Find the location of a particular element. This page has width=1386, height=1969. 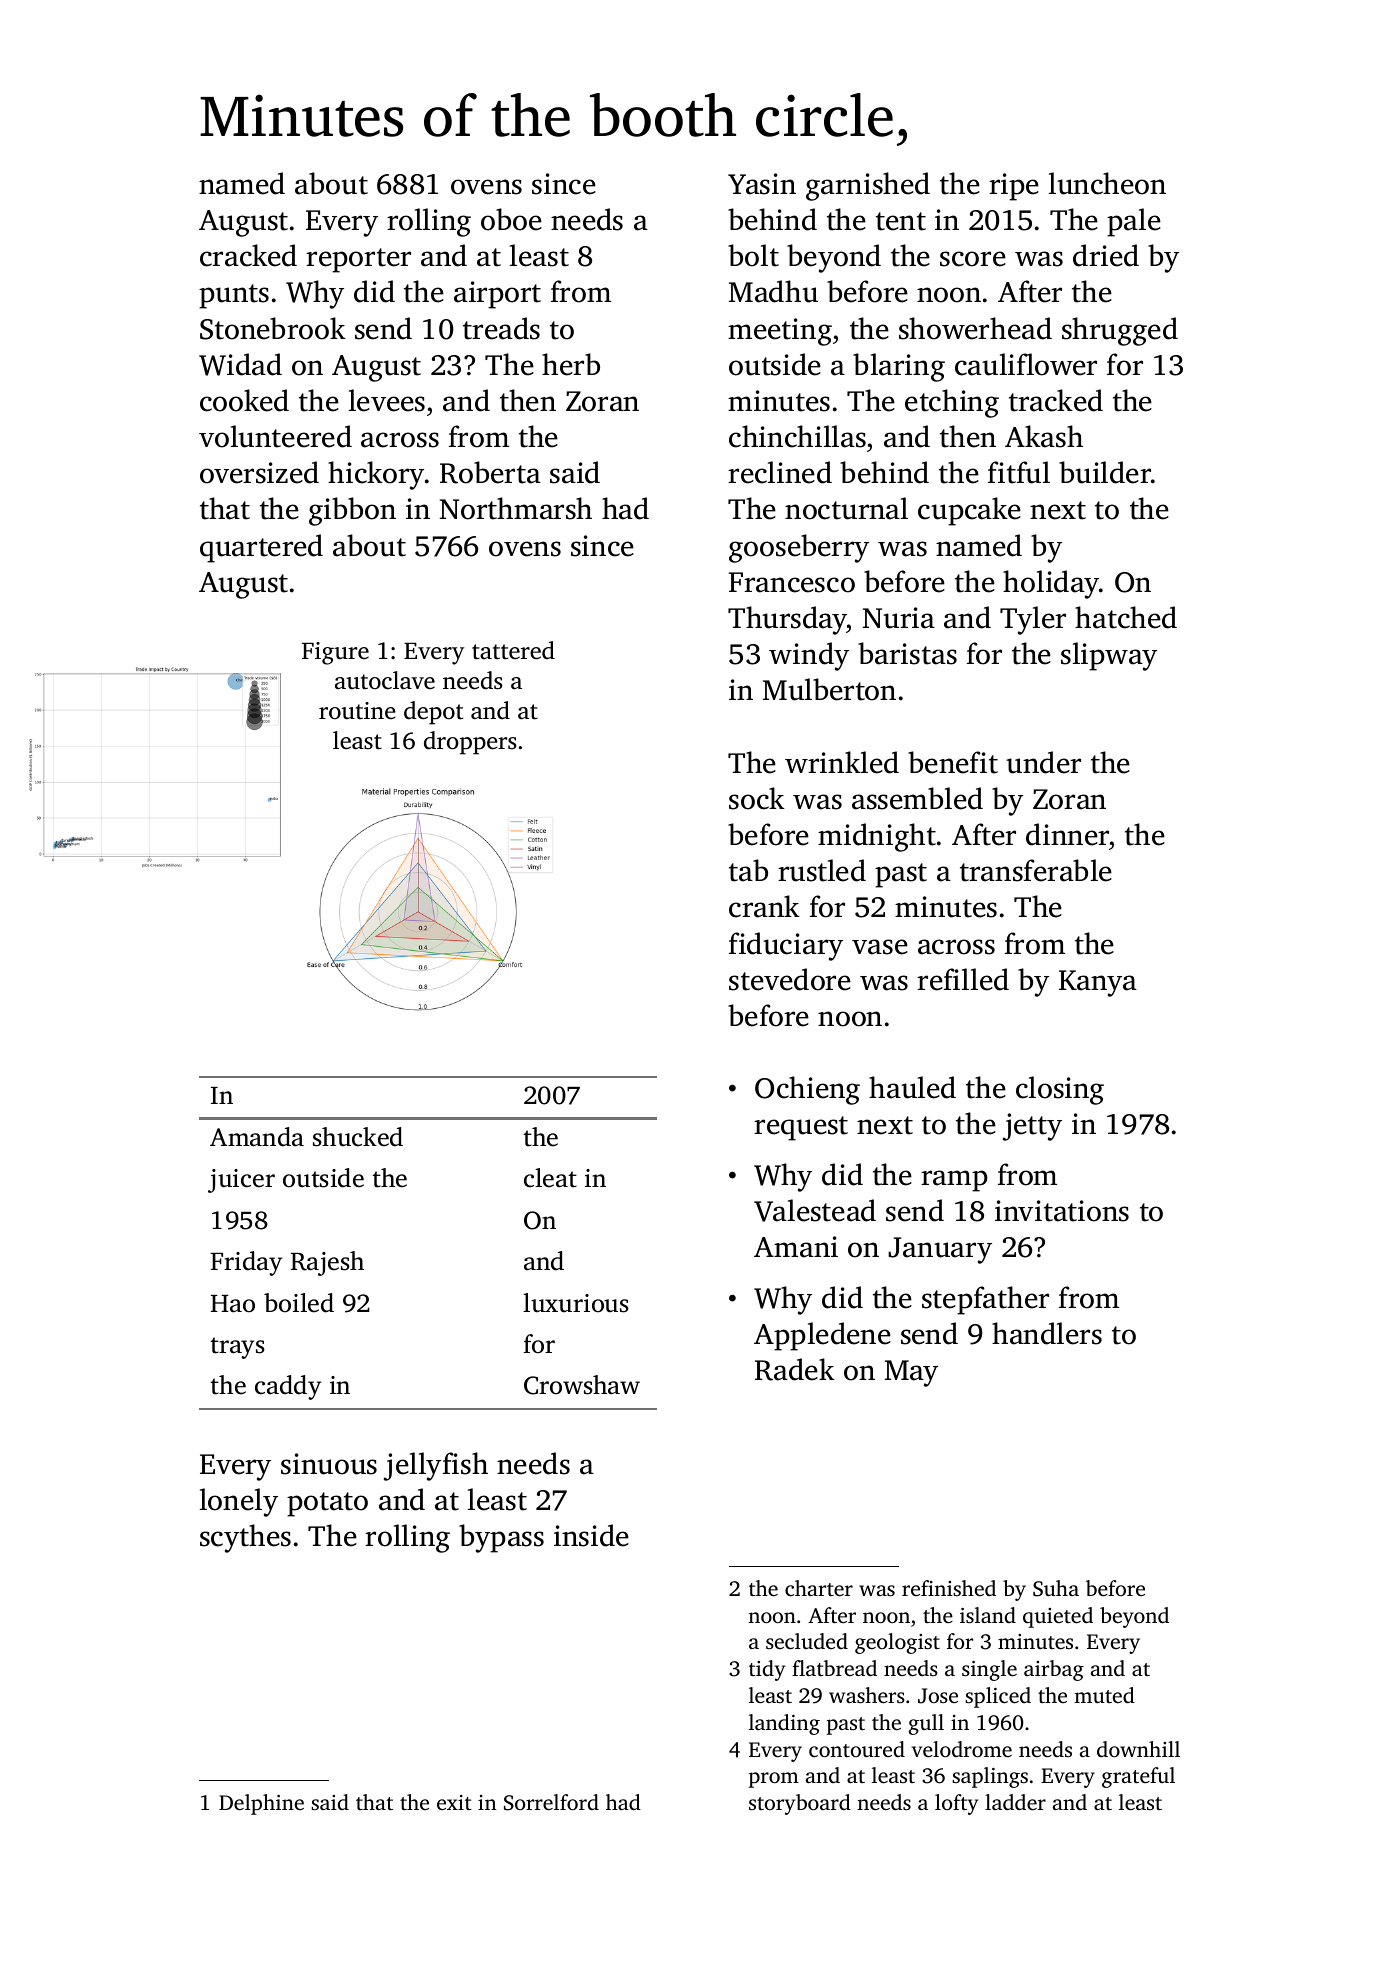

Delphine is located at coordinates (261, 1804).
